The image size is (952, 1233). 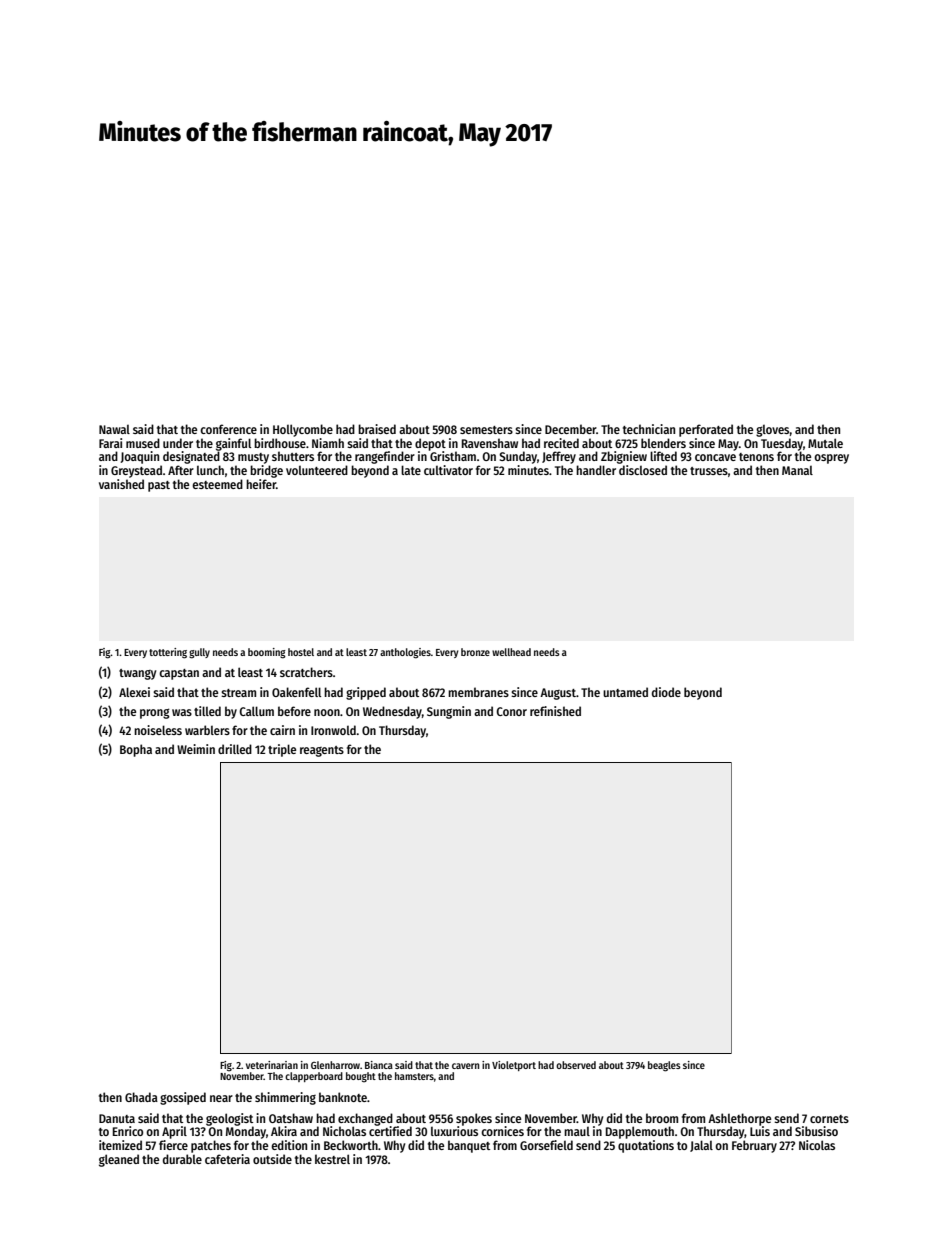 What do you see at coordinates (136, 750) in the screenshot?
I see `Bopha` at bounding box center [136, 750].
